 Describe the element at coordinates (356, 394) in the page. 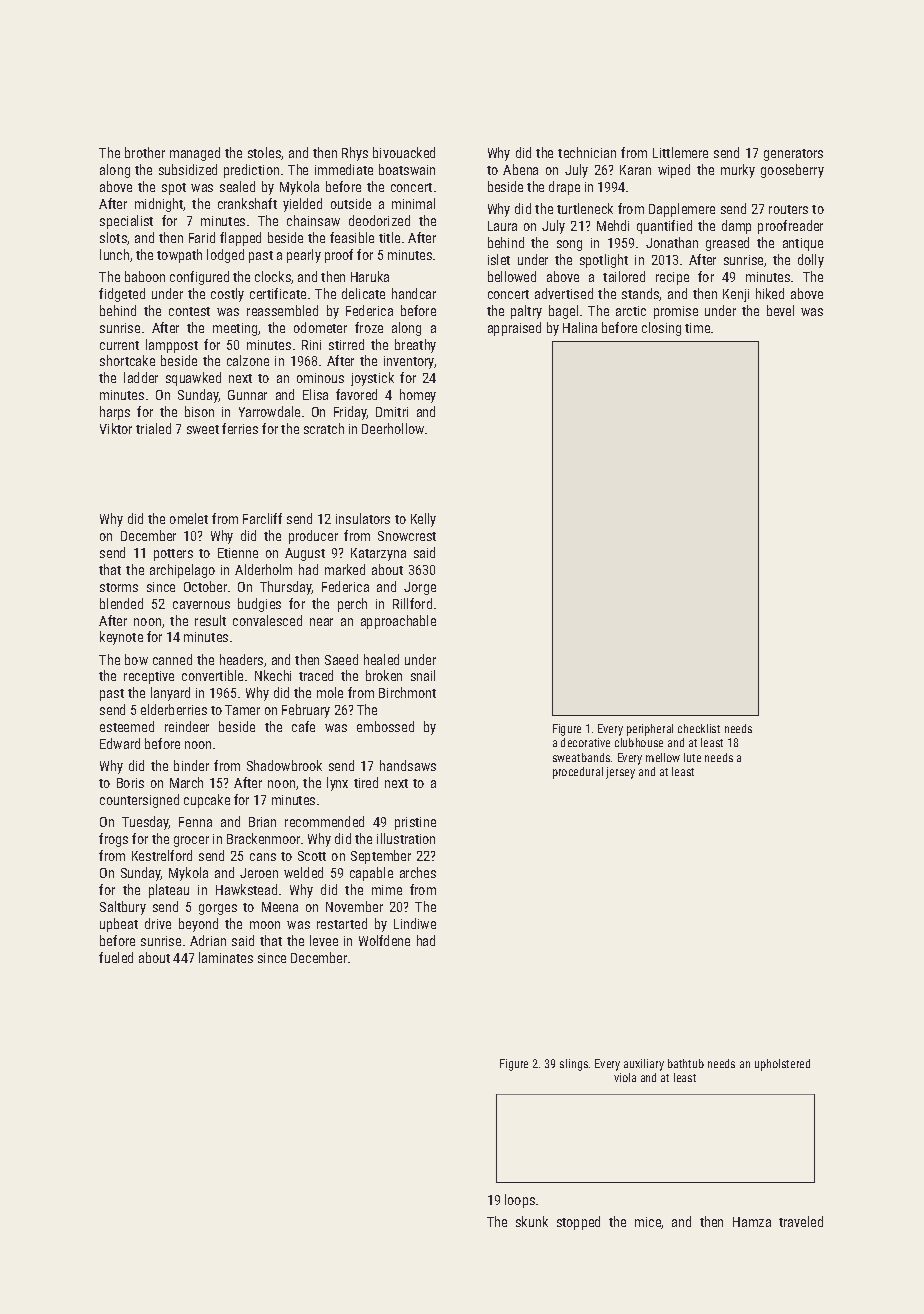

I see `favored` at that location.
